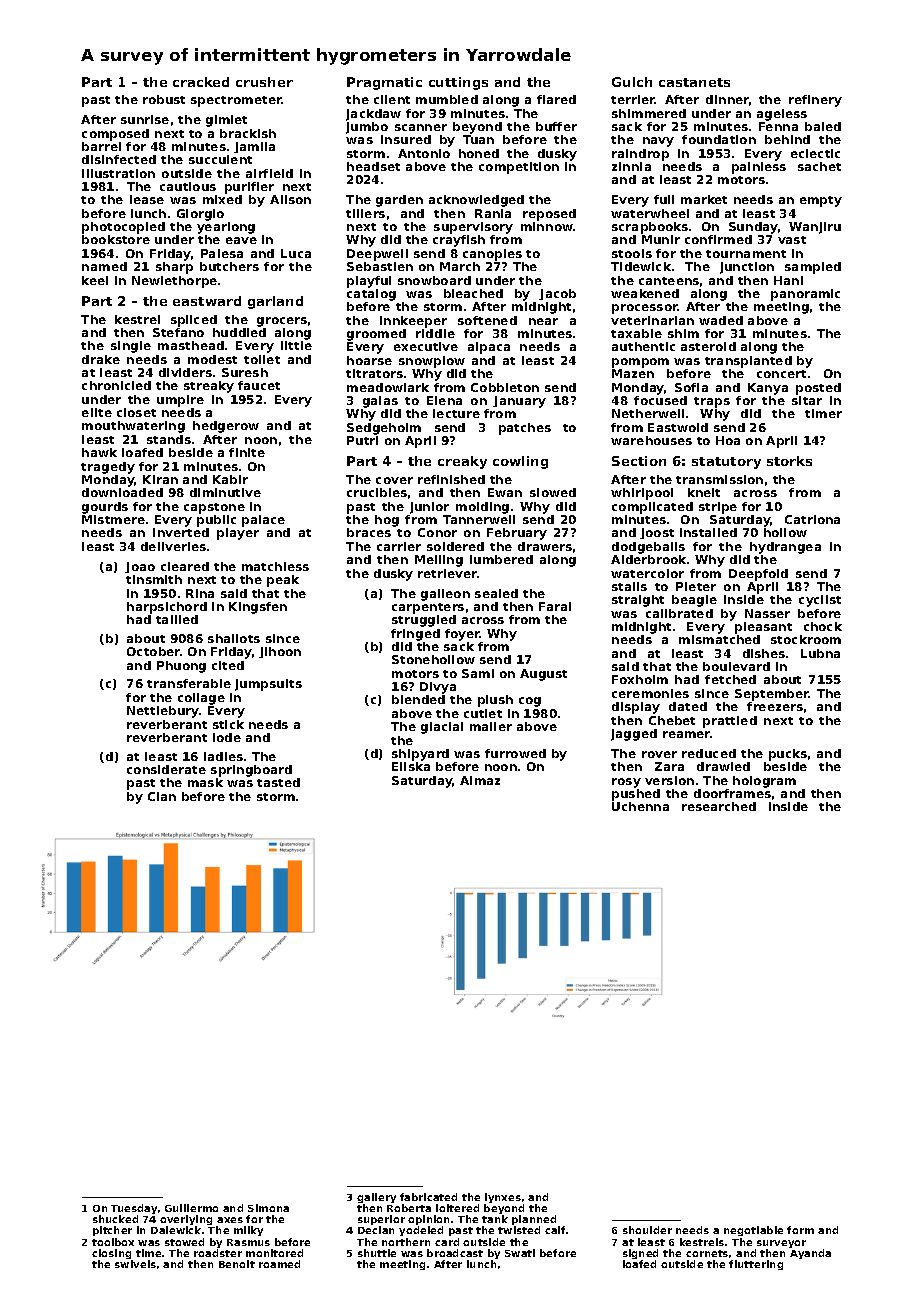 The width and height of the image is (924, 1308). What do you see at coordinates (753, 1231) in the image?
I see `negotiable` at bounding box center [753, 1231].
